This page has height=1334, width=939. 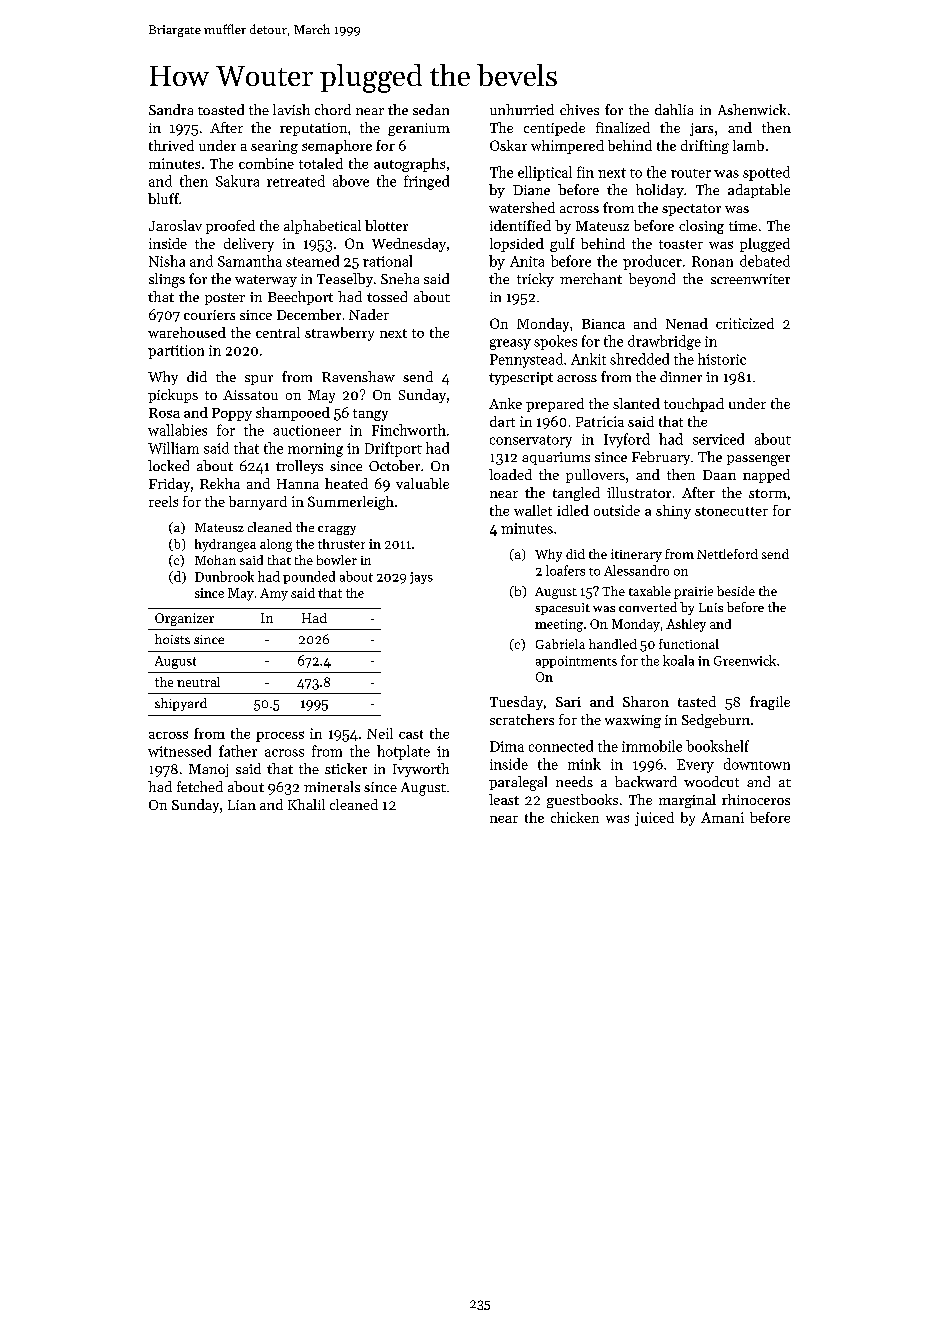 I want to click on storm, so click(x=768, y=493).
